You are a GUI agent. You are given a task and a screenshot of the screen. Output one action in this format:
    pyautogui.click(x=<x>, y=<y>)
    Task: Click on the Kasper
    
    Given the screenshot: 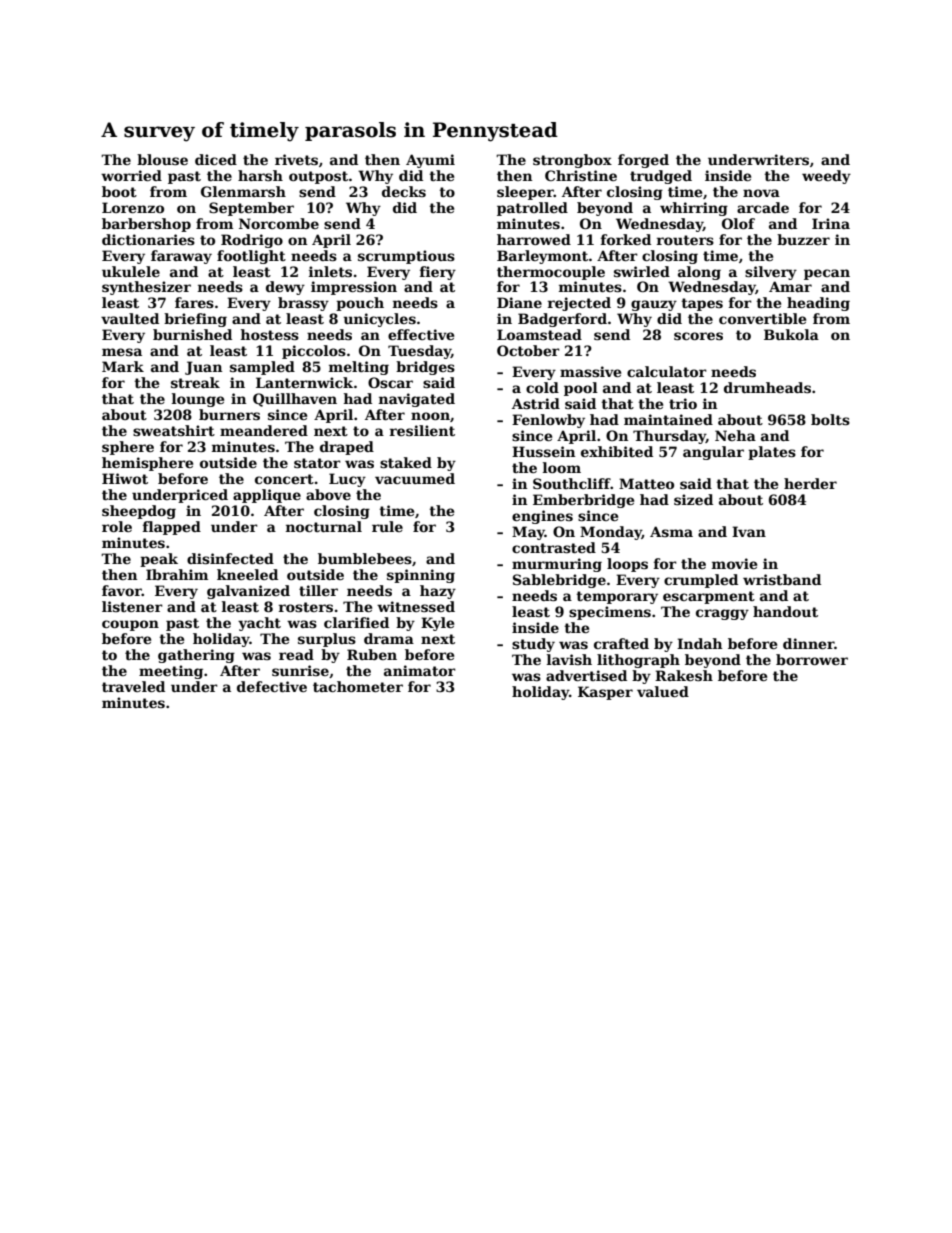 What is the action you would take?
    pyautogui.click(x=605, y=693)
